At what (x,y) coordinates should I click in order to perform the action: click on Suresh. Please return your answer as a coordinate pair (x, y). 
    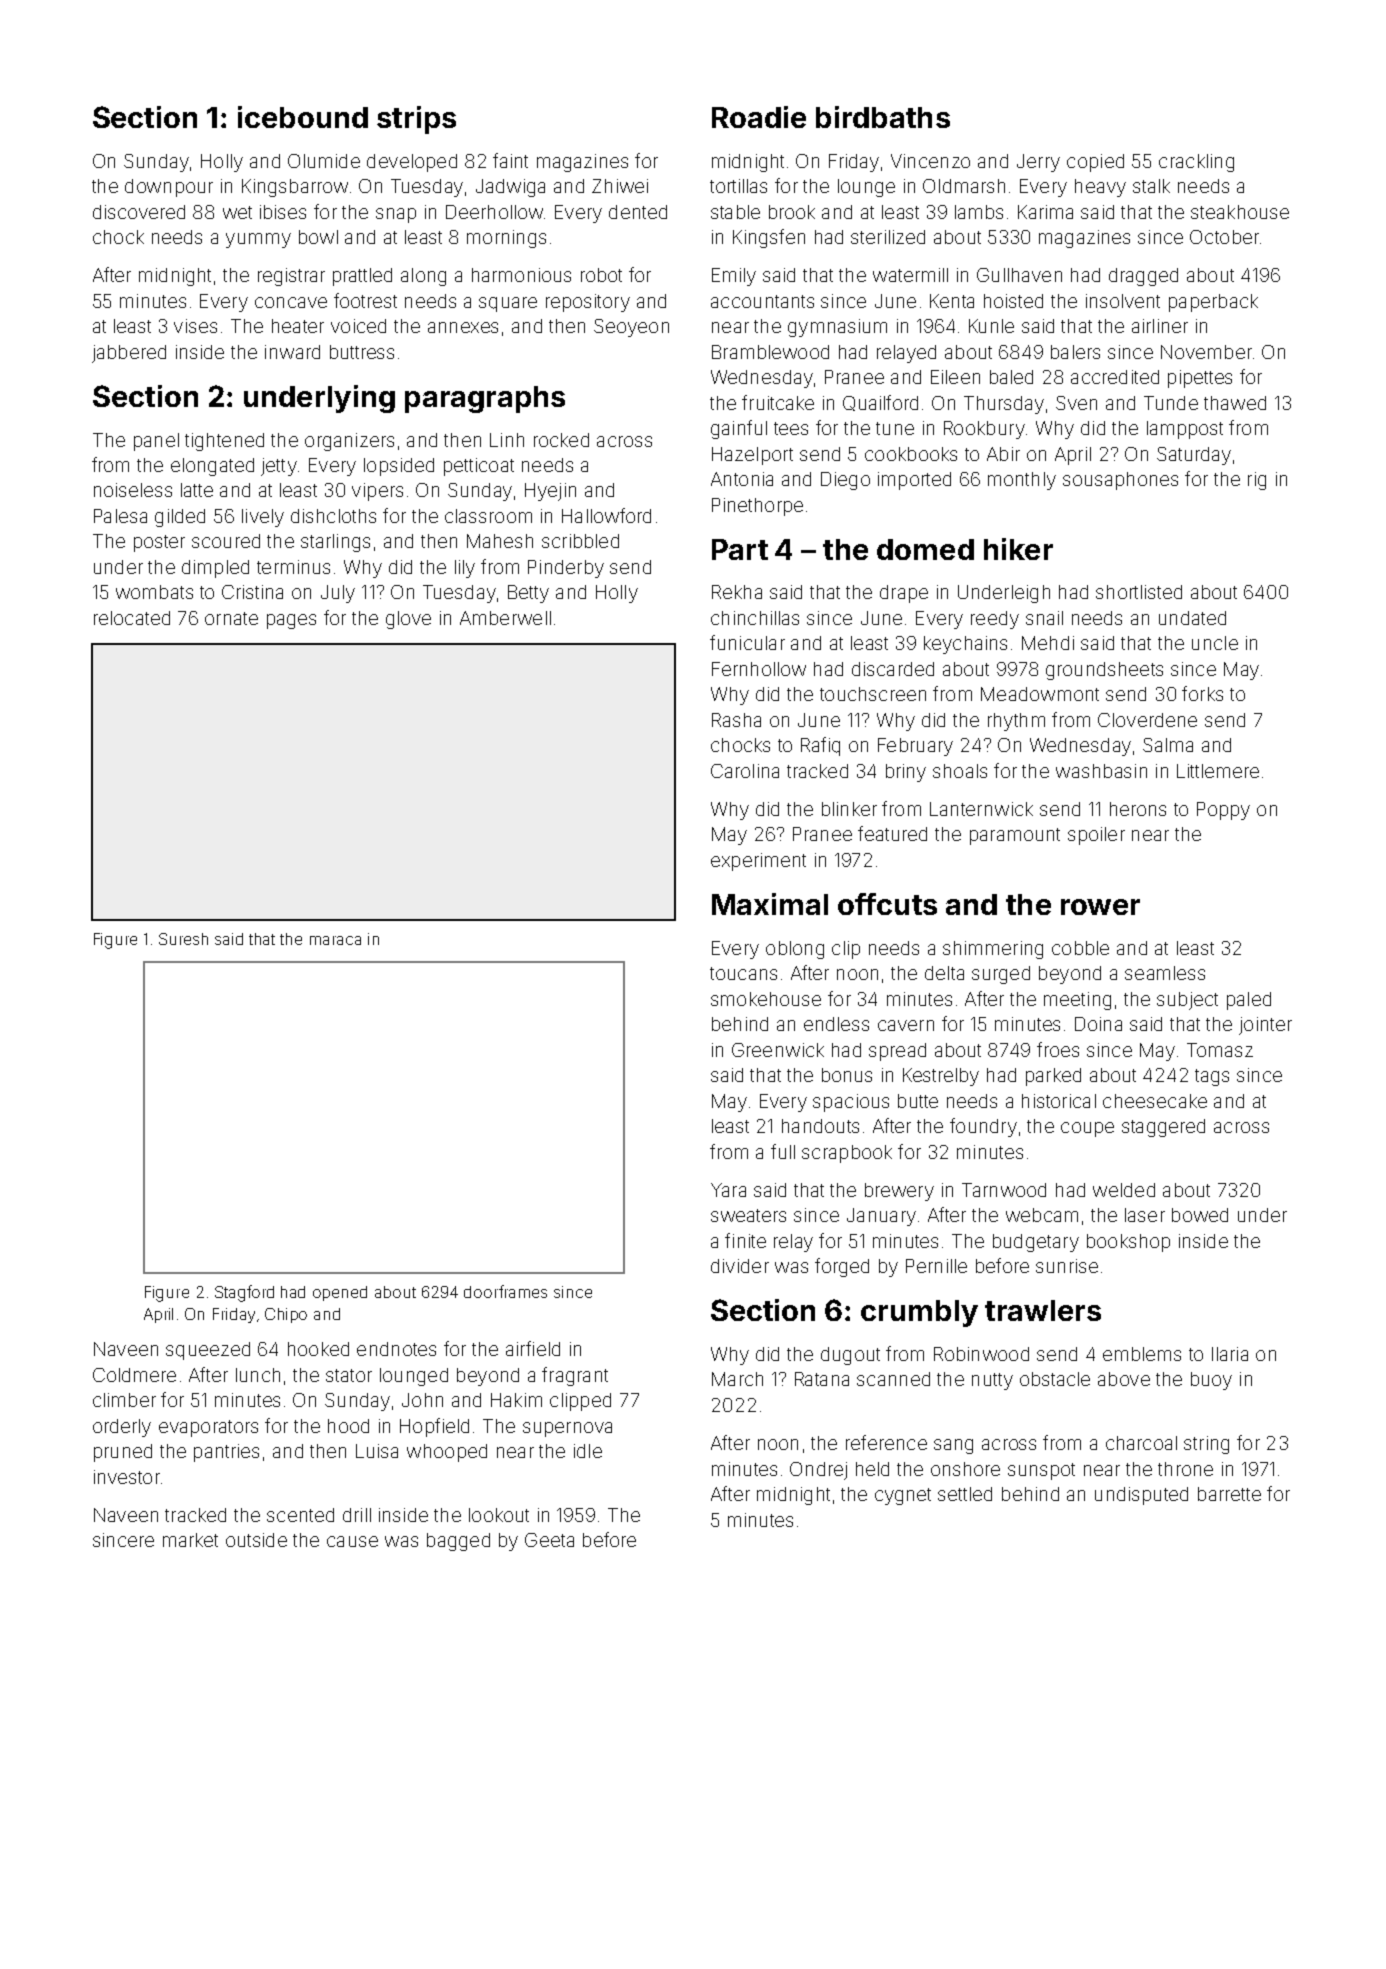
    Looking at the image, I should click on (183, 939).
